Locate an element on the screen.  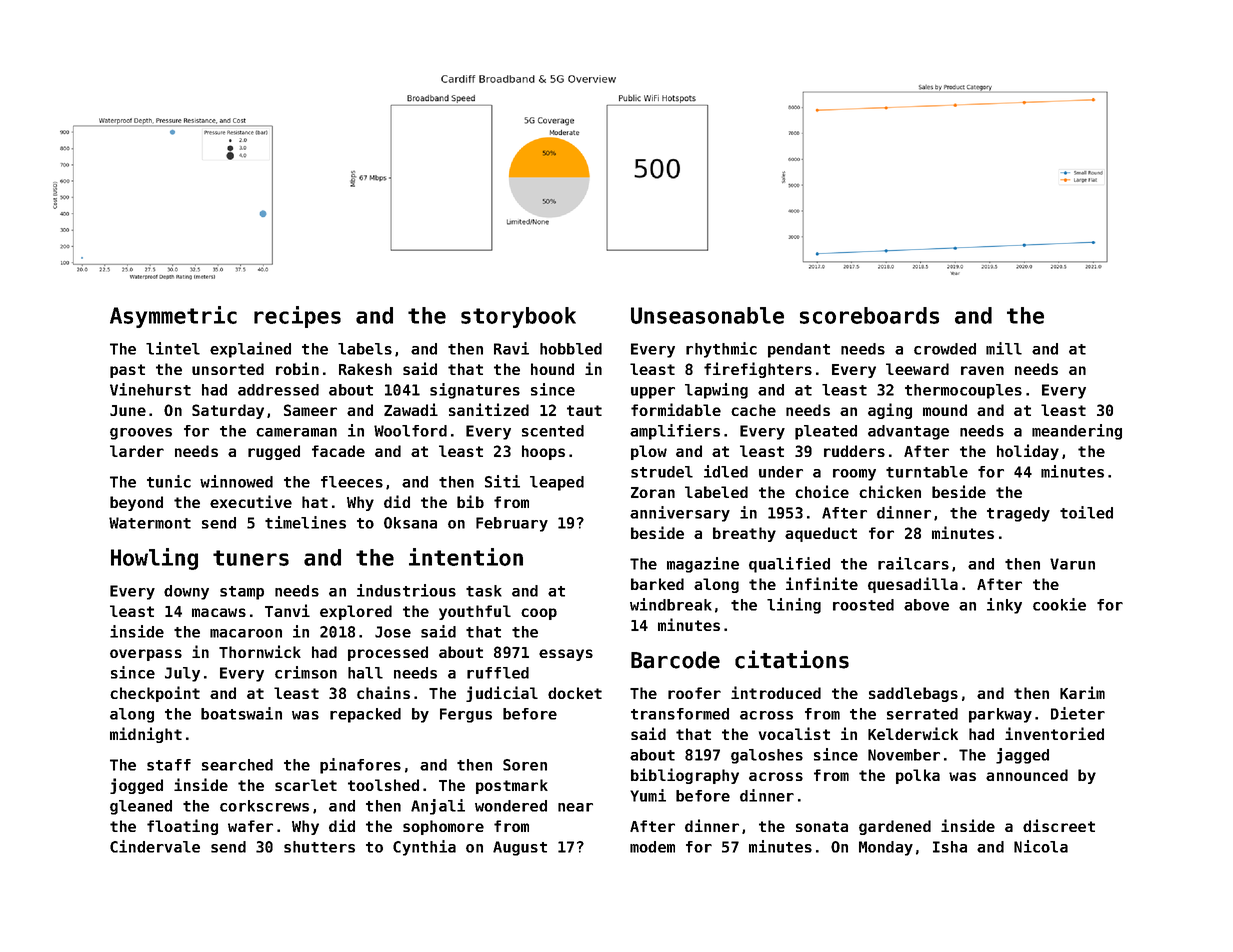
recipes is located at coordinates (297, 317).
